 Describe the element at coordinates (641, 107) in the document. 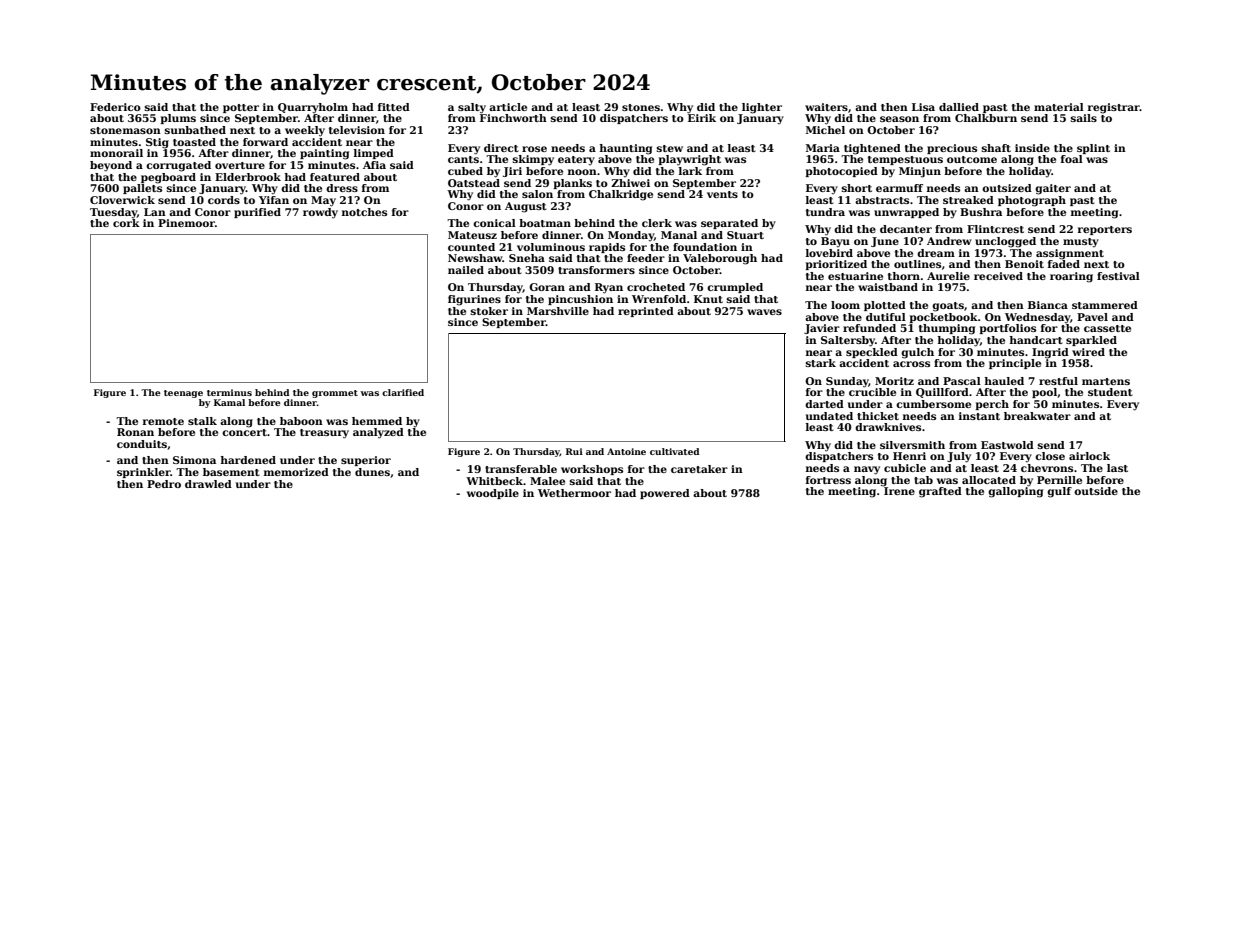

I see `stones` at that location.
